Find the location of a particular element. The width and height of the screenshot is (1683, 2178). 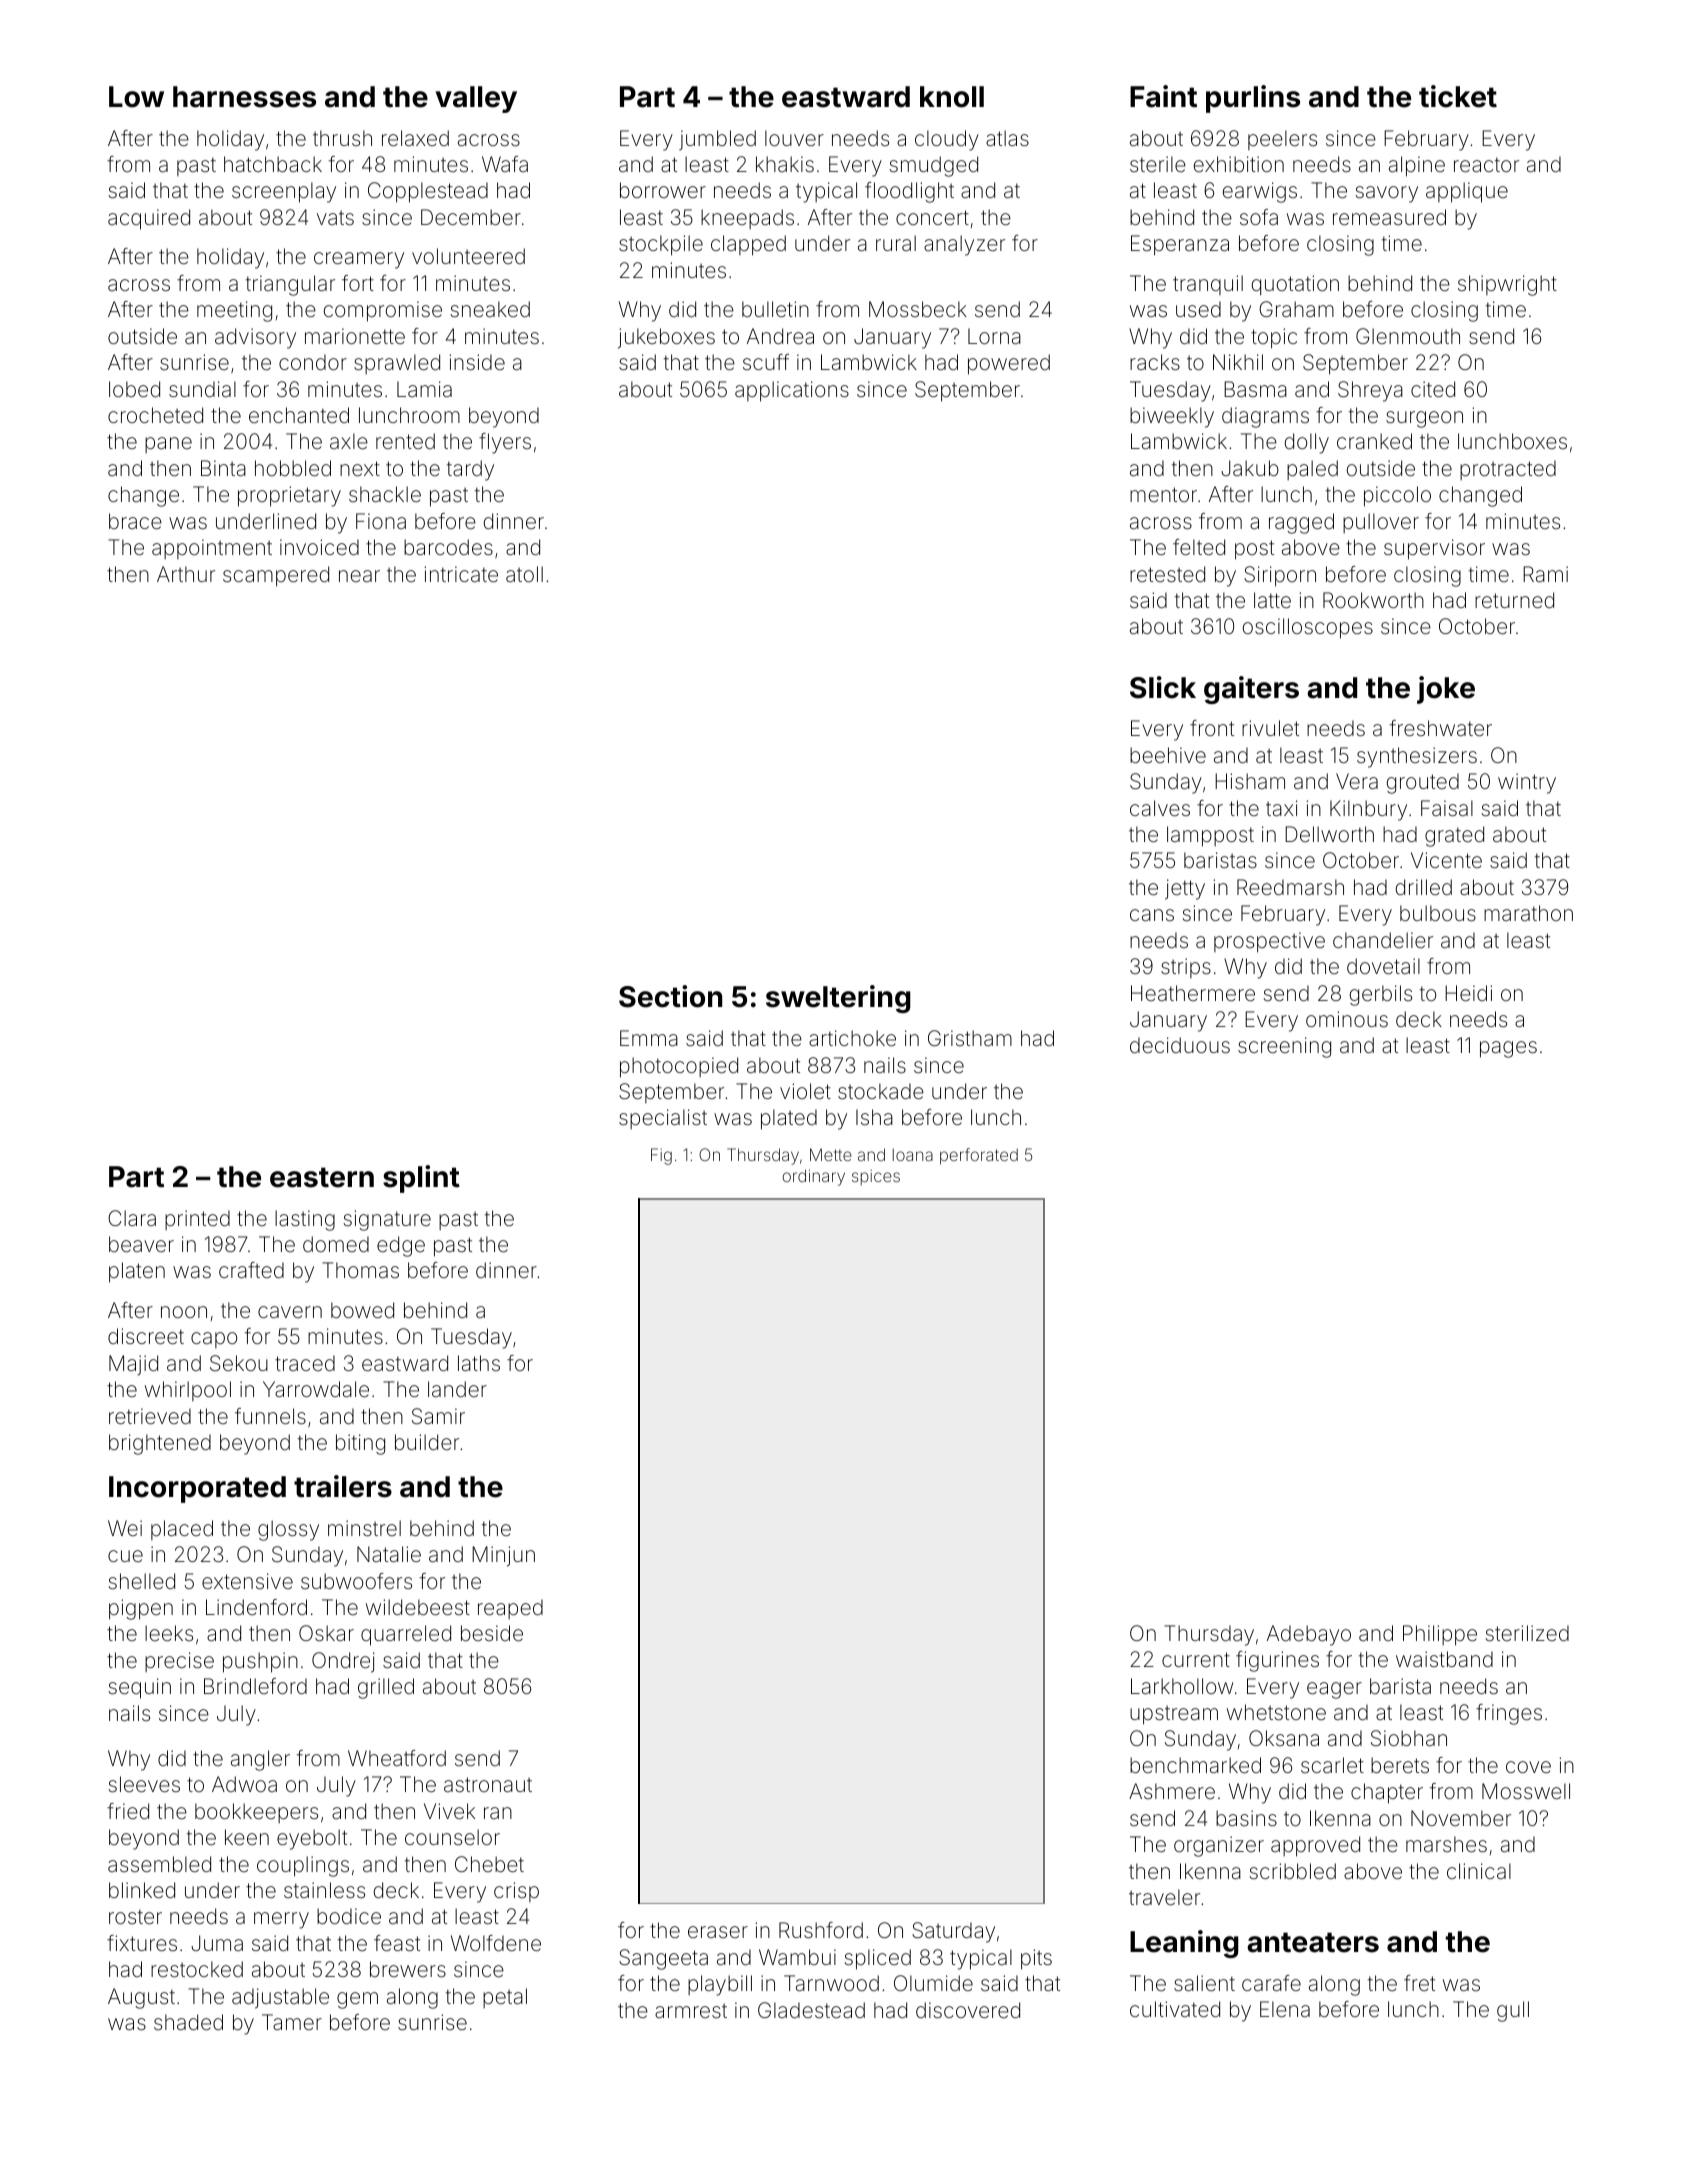

Philippe is located at coordinates (1440, 1635).
